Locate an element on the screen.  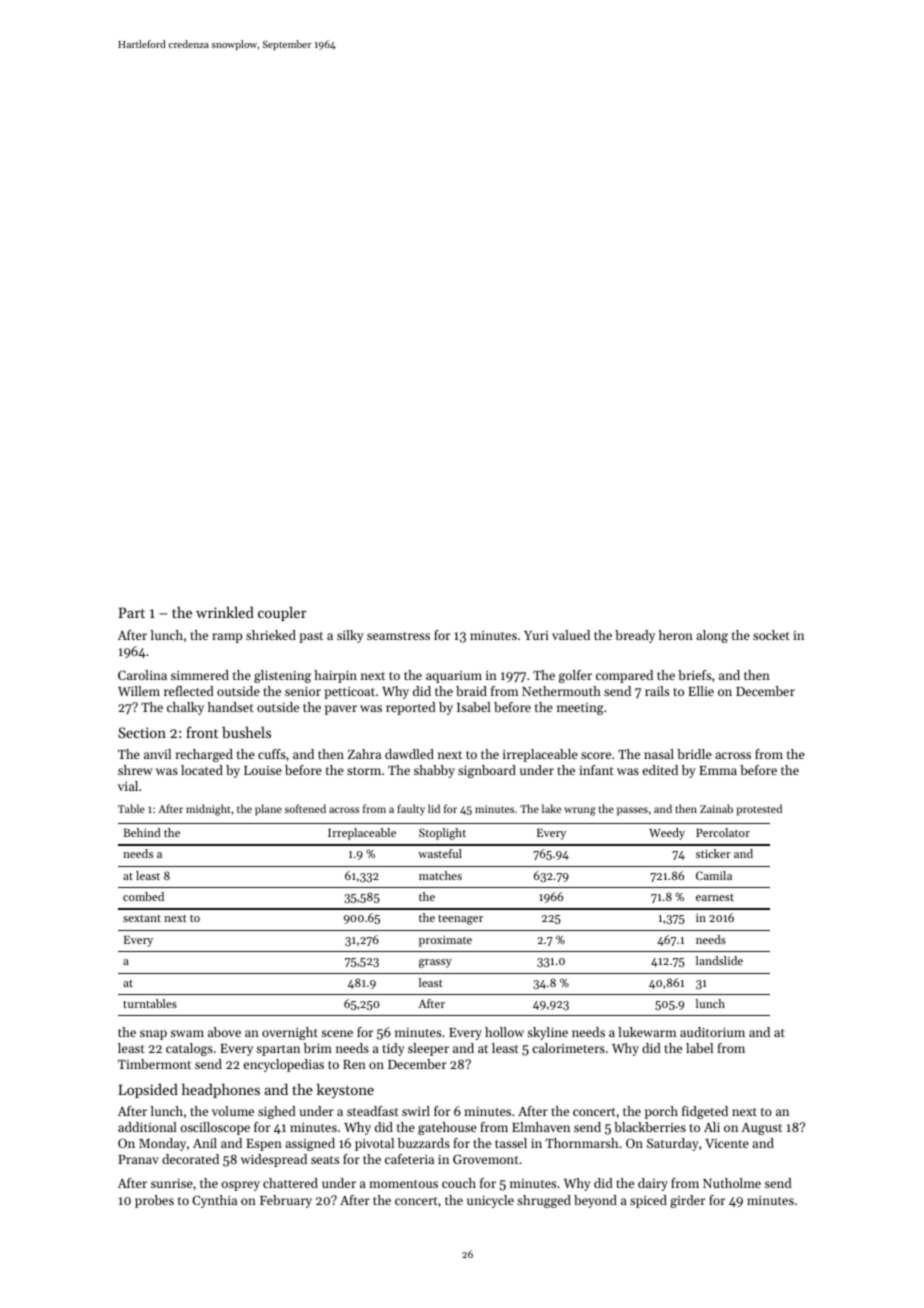
teenager is located at coordinates (460, 920).
